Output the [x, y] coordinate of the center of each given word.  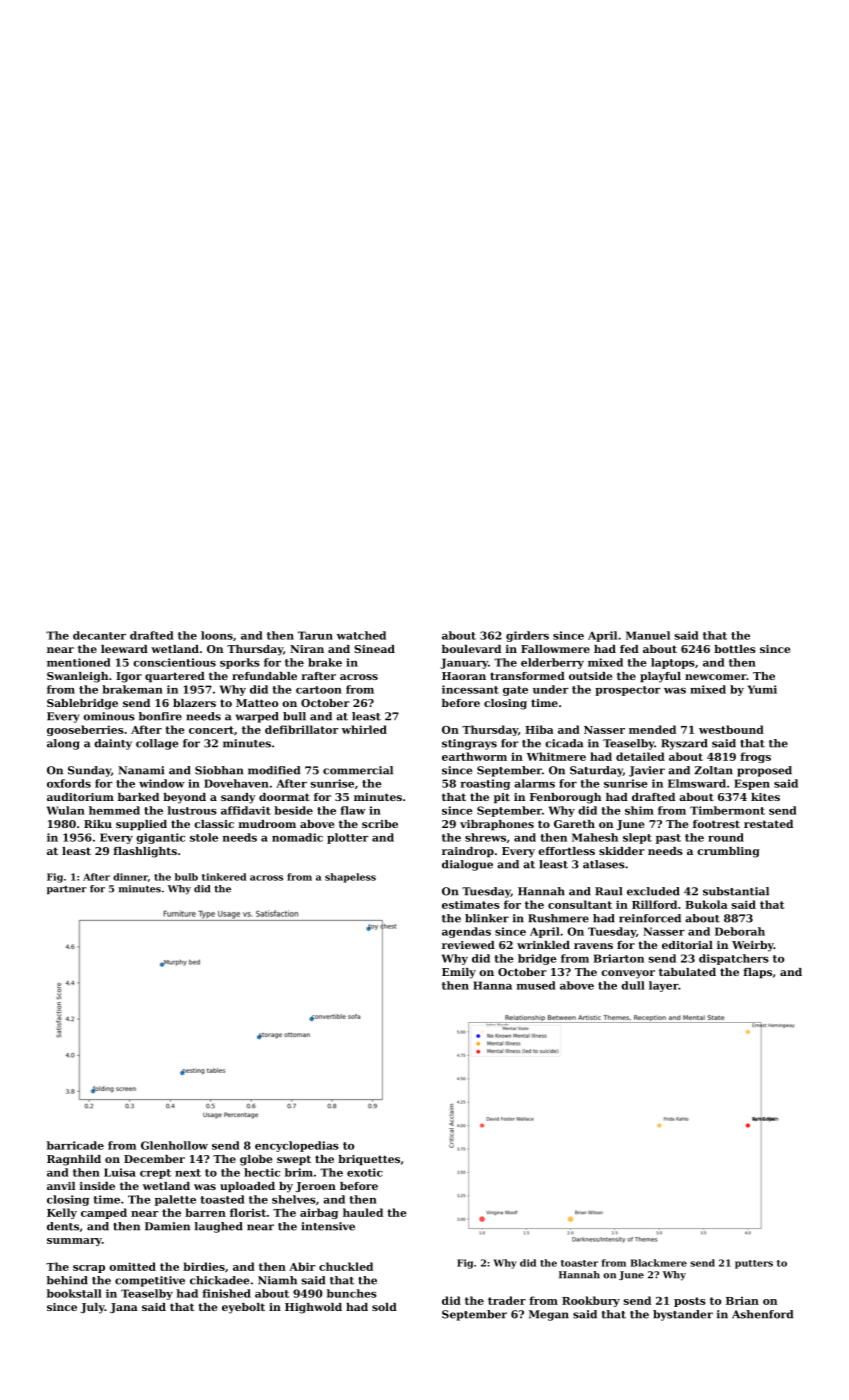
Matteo [257, 703]
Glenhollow [174, 1145]
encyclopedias [297, 1146]
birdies [204, 1266]
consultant [580, 904]
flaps [758, 973]
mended [652, 729]
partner [66, 890]
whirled [364, 729]
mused [536, 985]
